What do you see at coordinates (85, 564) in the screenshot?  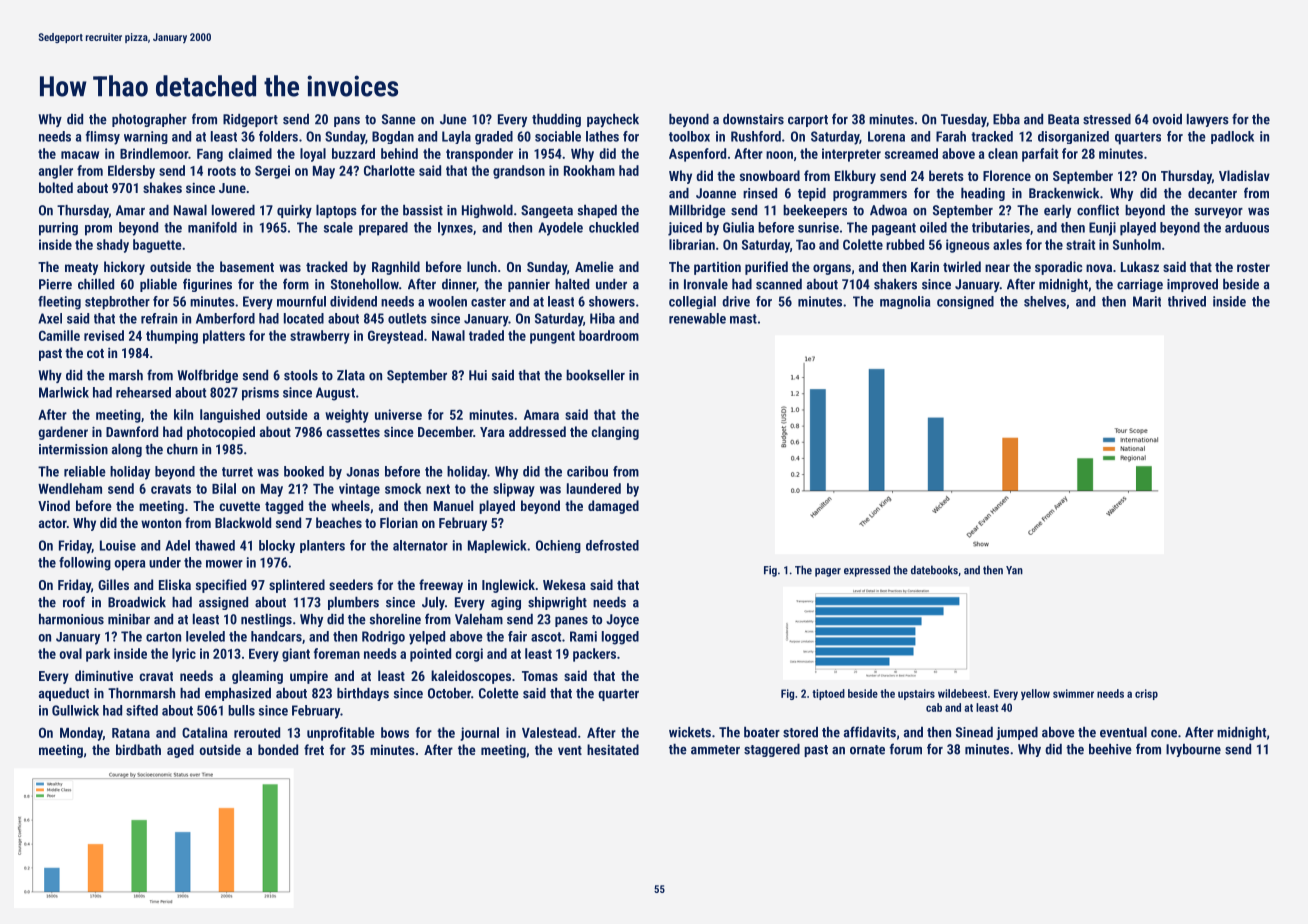 I see `following` at bounding box center [85, 564].
